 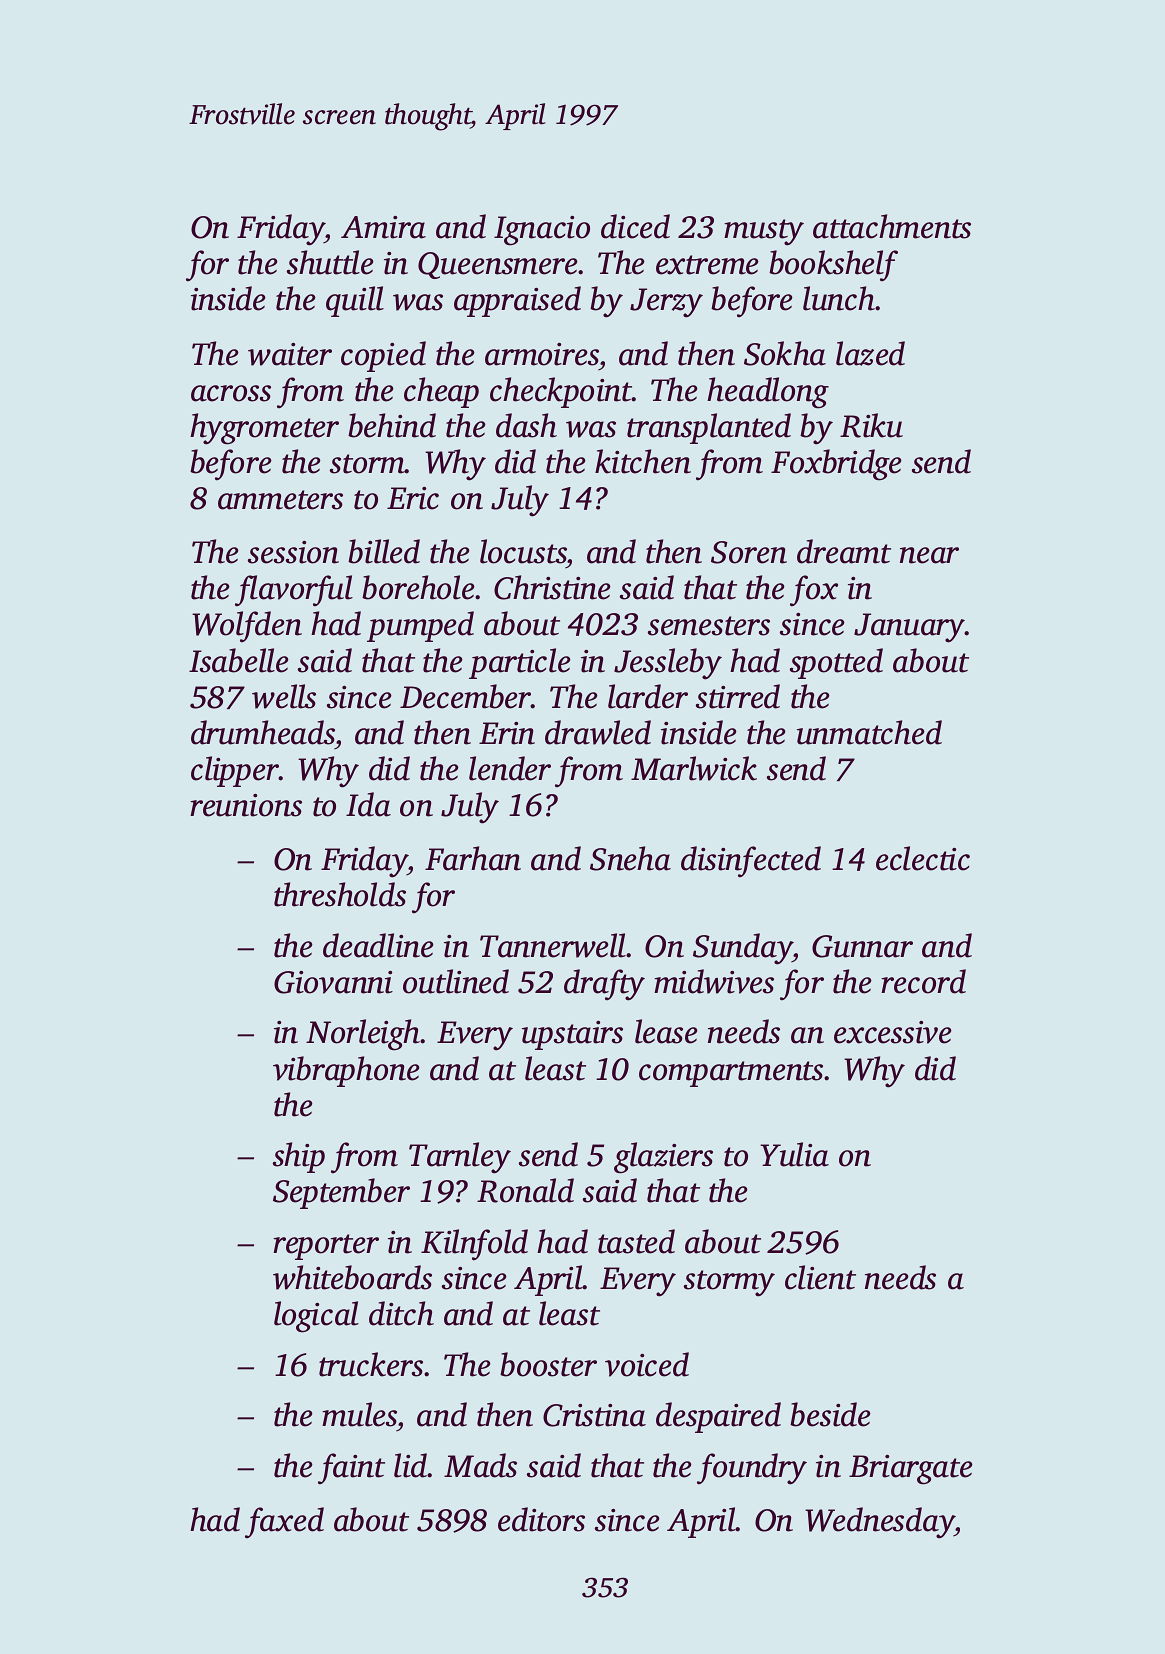 What do you see at coordinates (594, 1415) in the image?
I see `Cristina` at bounding box center [594, 1415].
